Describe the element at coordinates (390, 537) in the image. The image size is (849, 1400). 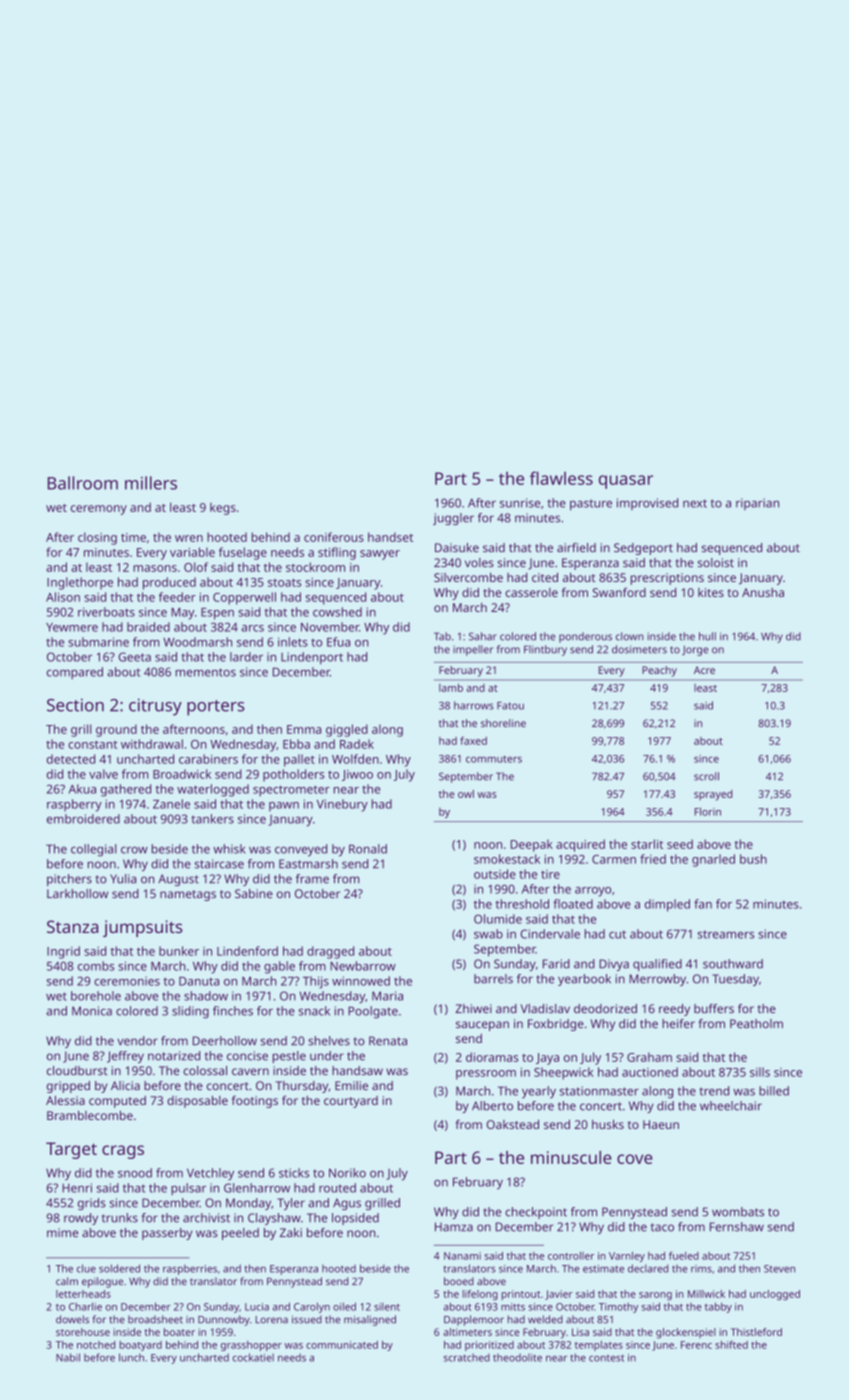
I see `handset` at that location.
